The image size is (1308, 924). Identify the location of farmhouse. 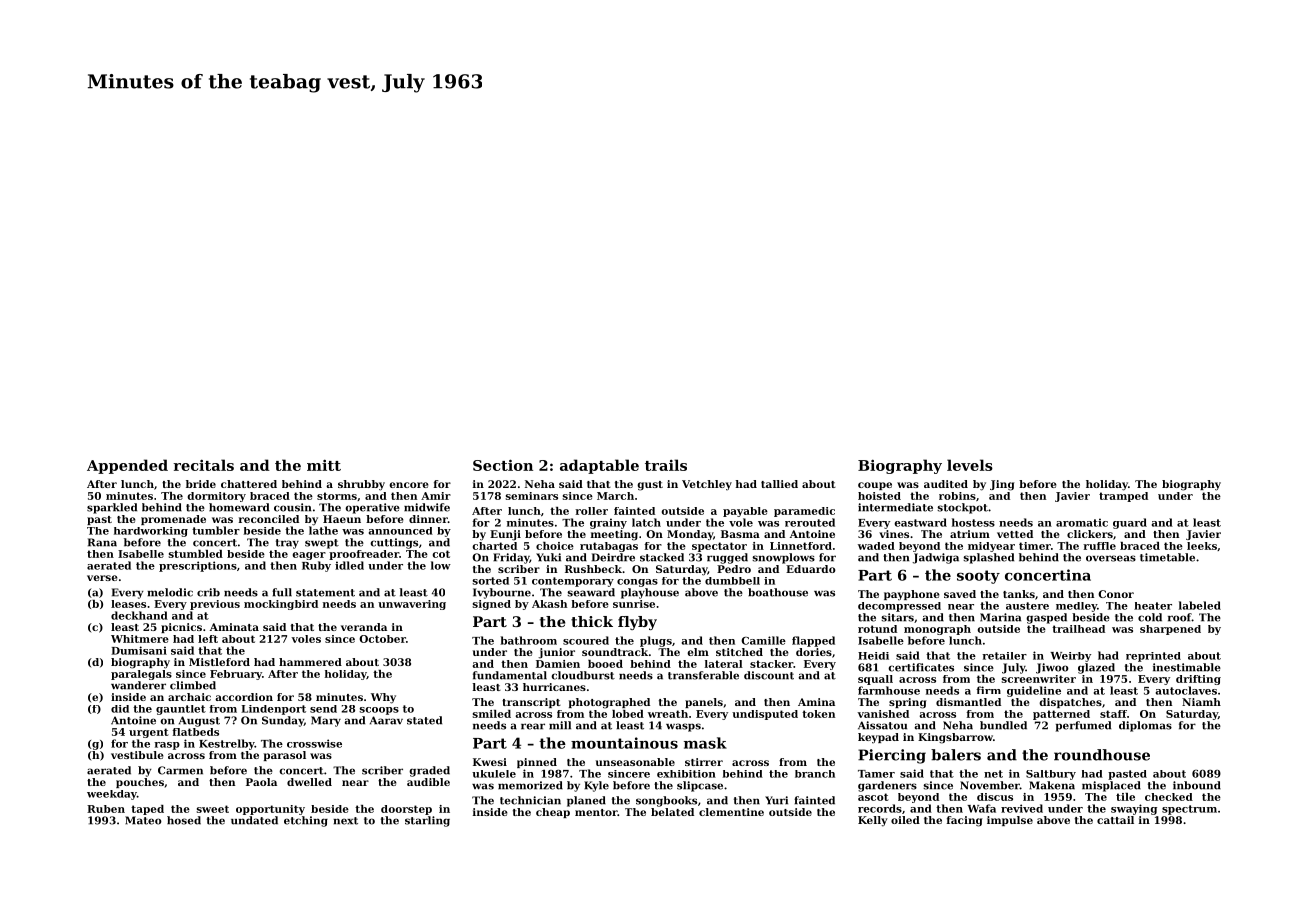
(889, 690).
